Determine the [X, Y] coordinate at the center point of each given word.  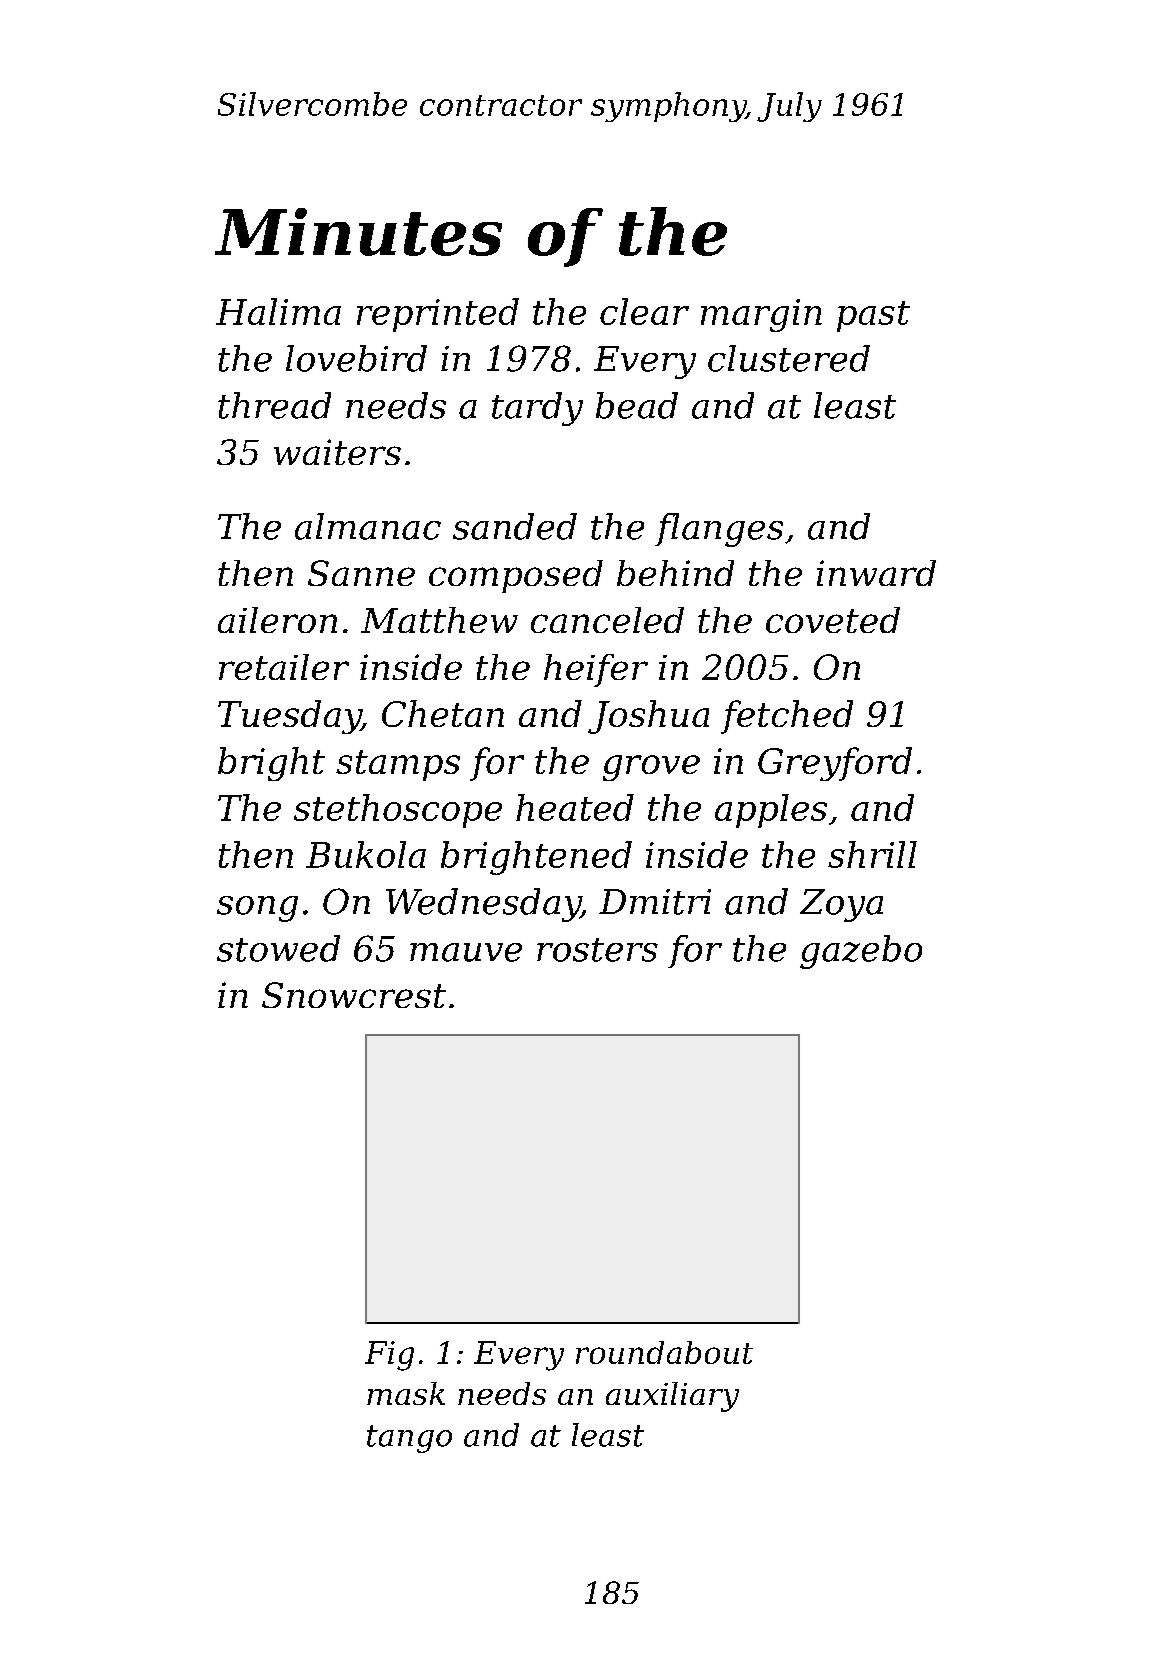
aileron [277, 620]
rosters [597, 950]
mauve [466, 952]
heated [575, 807]
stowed [278, 948]
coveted [833, 620]
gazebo [861, 952]
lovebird [356, 358]
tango [409, 1439]
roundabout [664, 1352]
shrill [872, 854]
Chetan [443, 713]
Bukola [366, 854]
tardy [537, 409]
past [873, 316]
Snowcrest [354, 995]
